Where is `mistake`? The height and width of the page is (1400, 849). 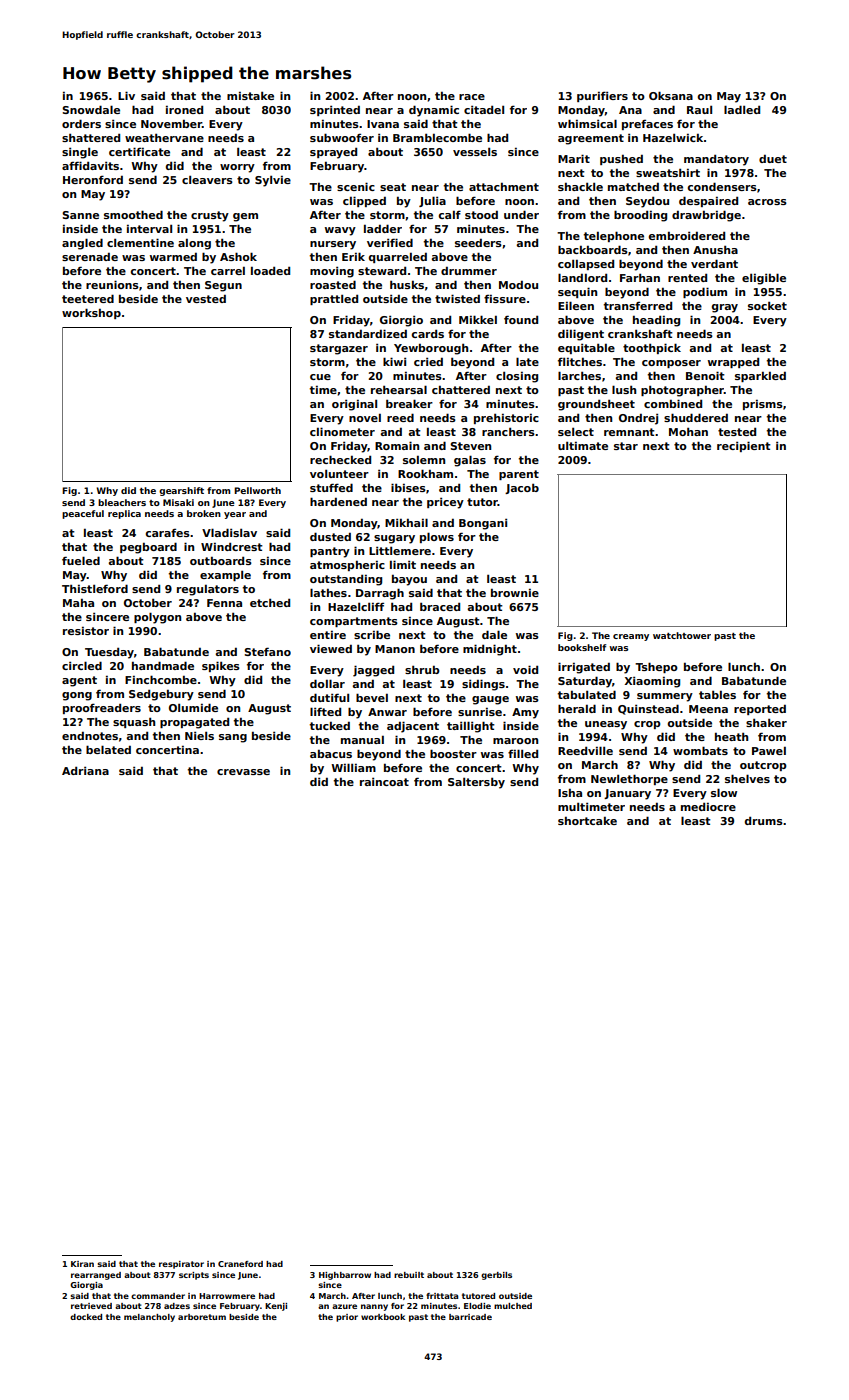
mistake is located at coordinates (250, 96).
